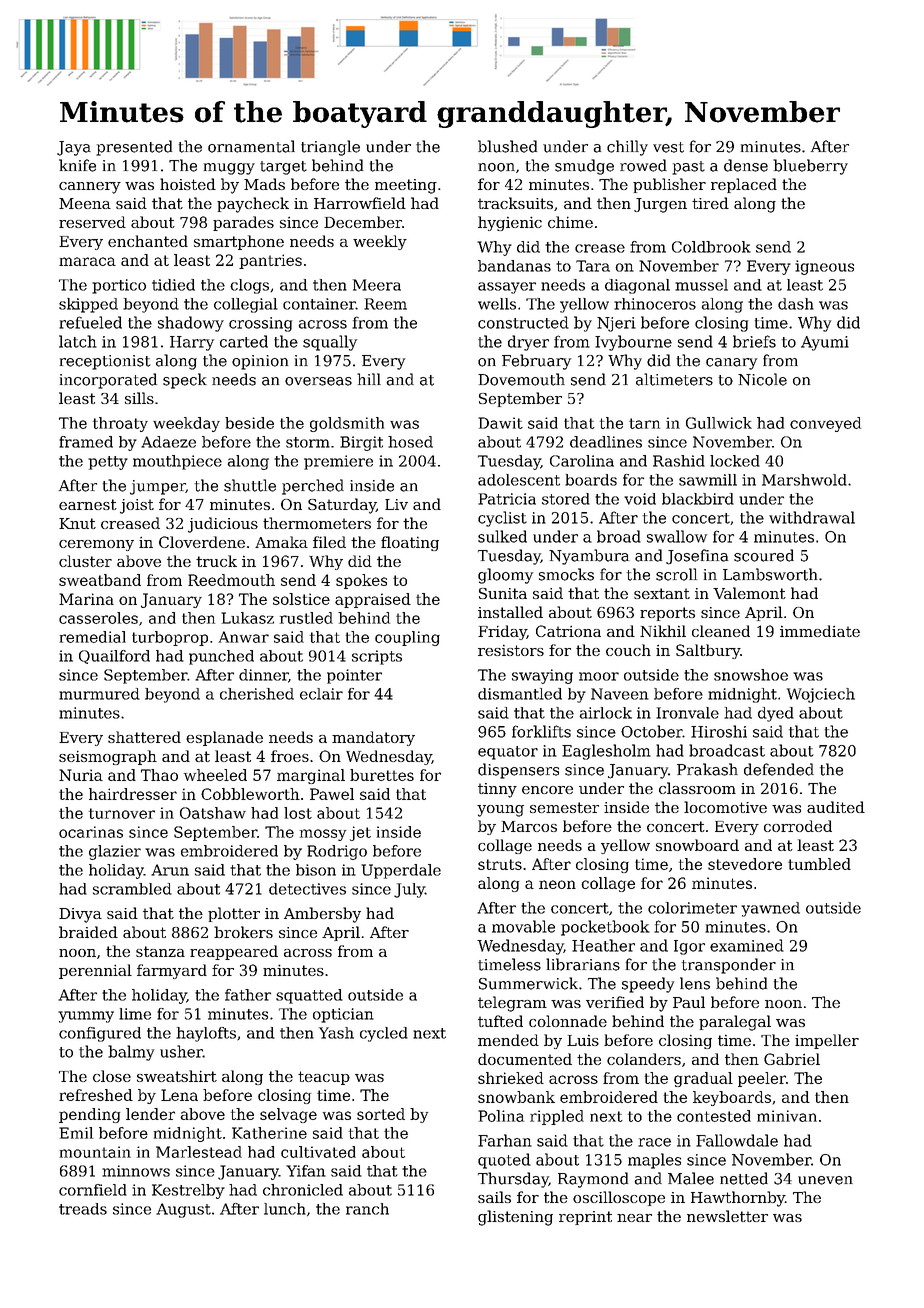  I want to click on stevedore, so click(745, 864).
